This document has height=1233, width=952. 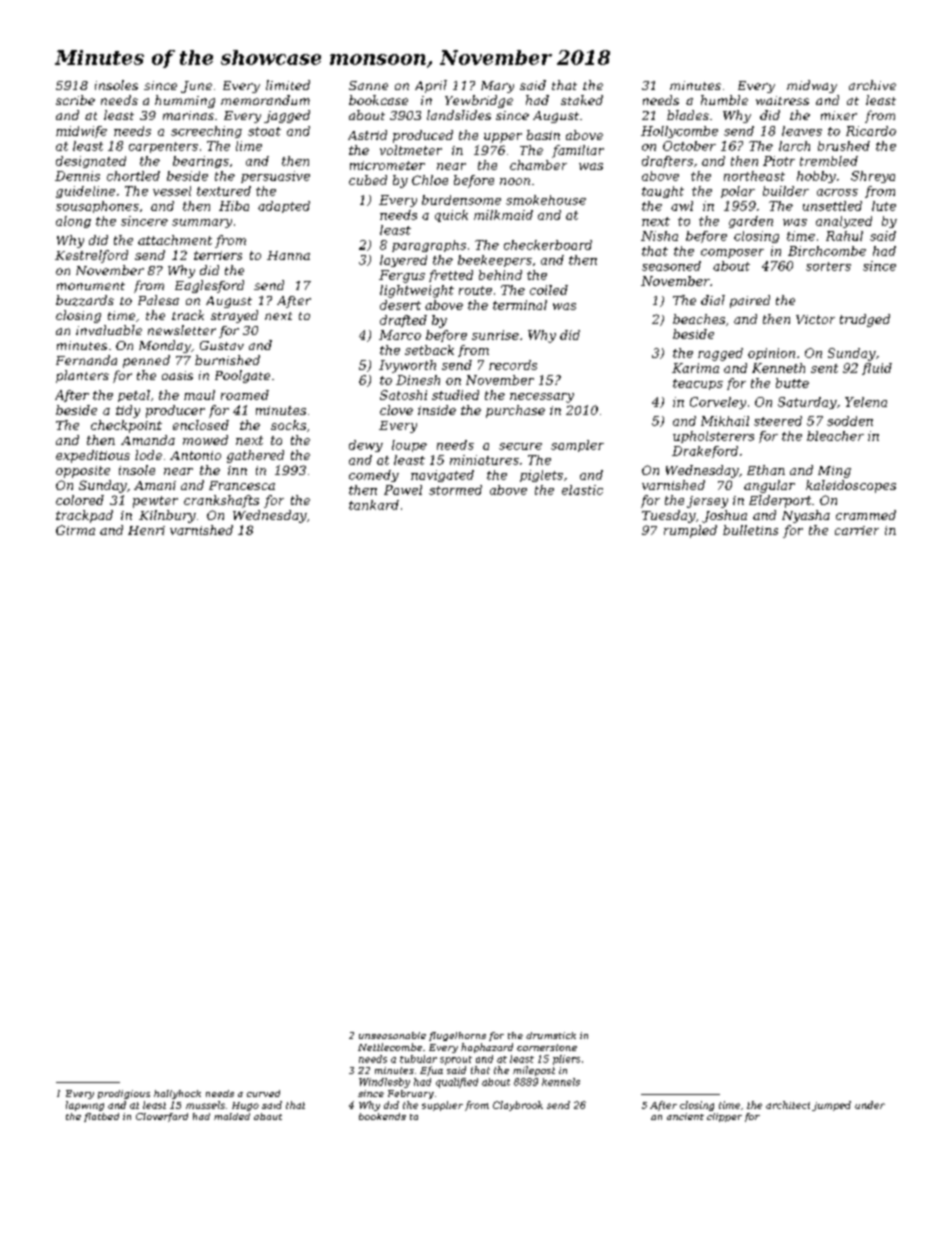 What do you see at coordinates (457, 1036) in the document?
I see `flugelhorns` at bounding box center [457, 1036].
